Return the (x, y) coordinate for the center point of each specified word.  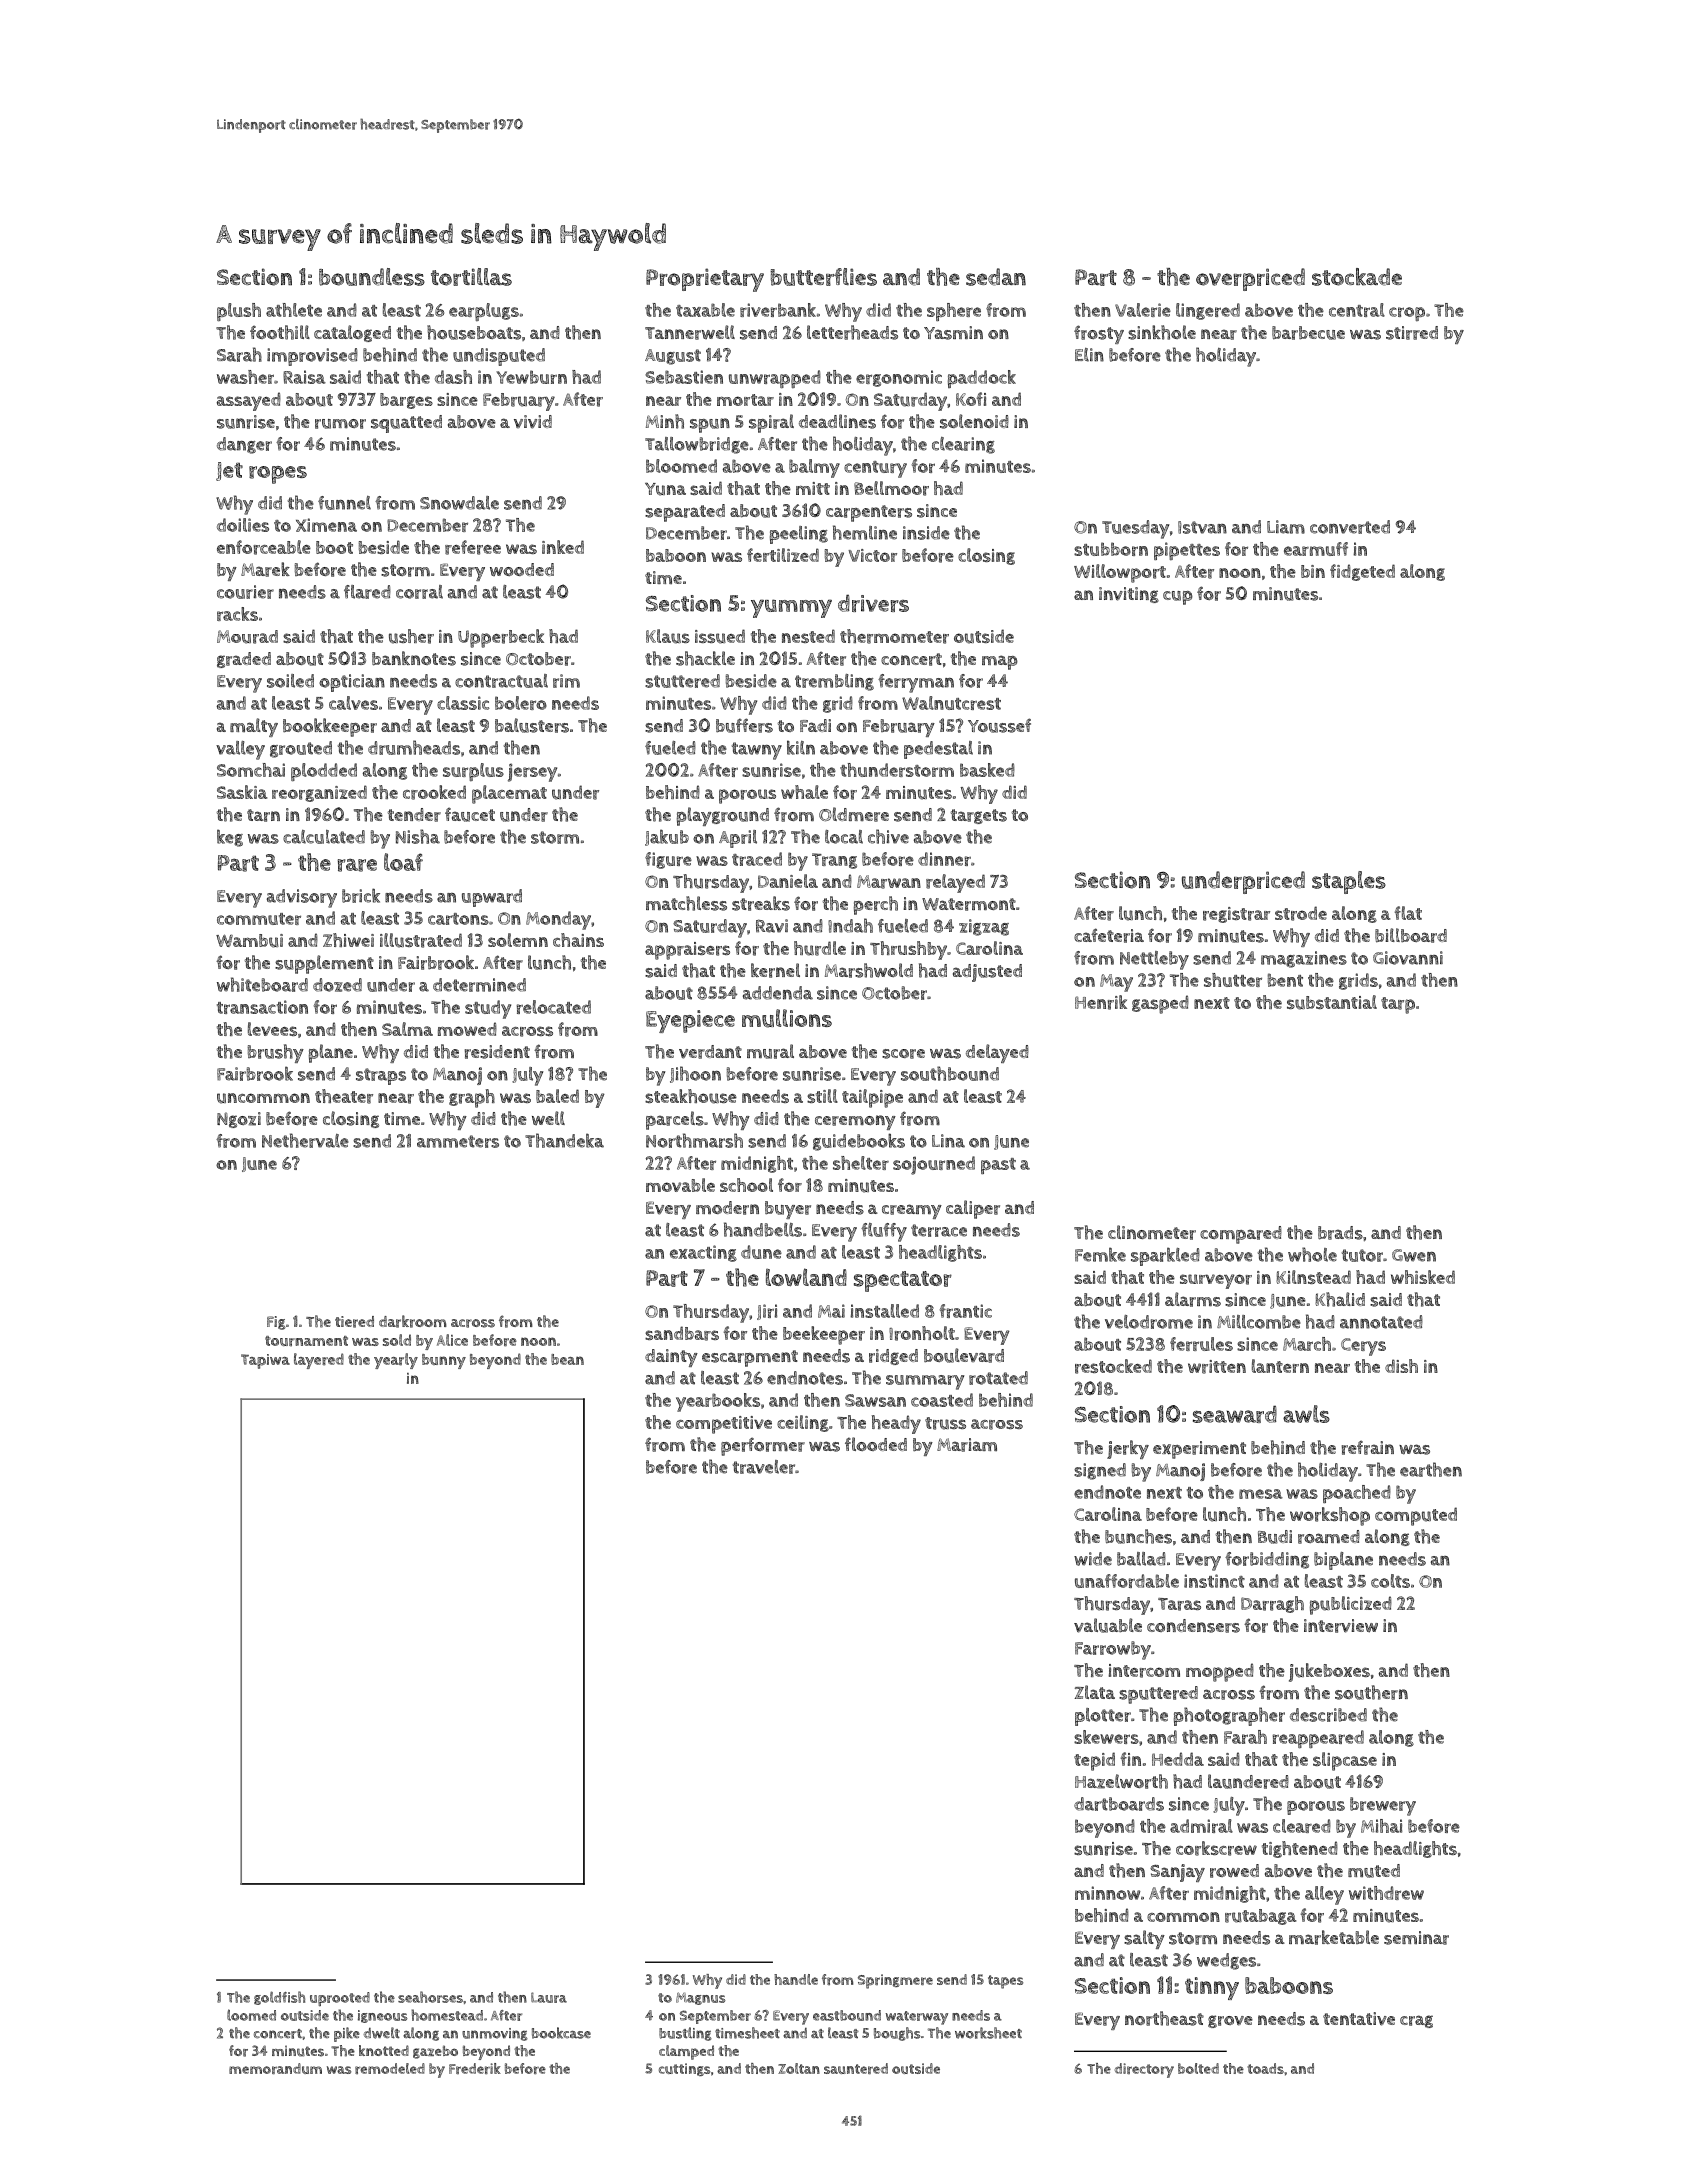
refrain (1368, 1447)
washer (245, 377)
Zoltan (799, 2068)
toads (1265, 2068)
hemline (865, 532)
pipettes (1187, 551)
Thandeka (564, 1140)
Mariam (967, 1445)
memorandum (275, 2068)
